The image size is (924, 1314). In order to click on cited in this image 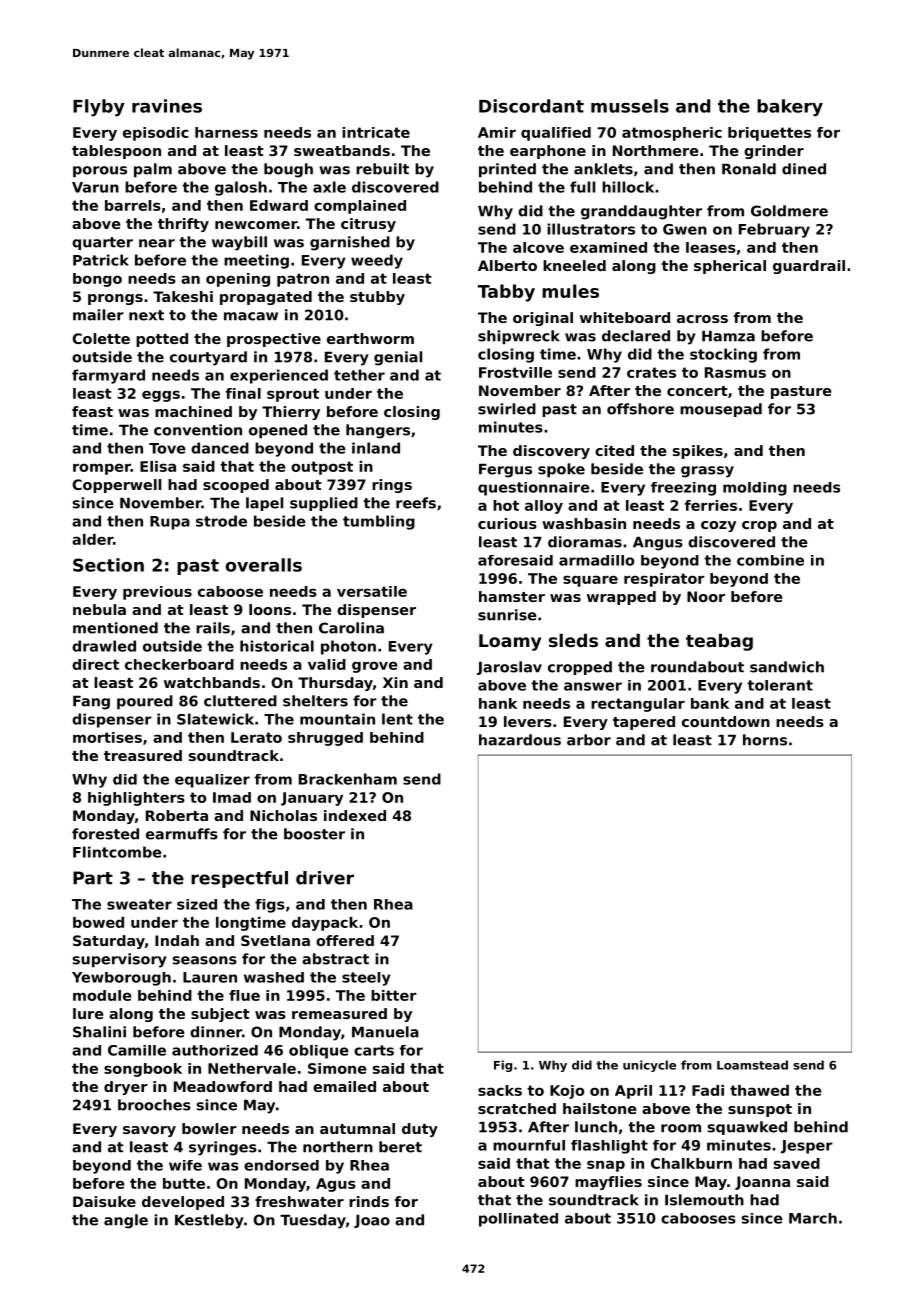, I will do `click(614, 450)`.
